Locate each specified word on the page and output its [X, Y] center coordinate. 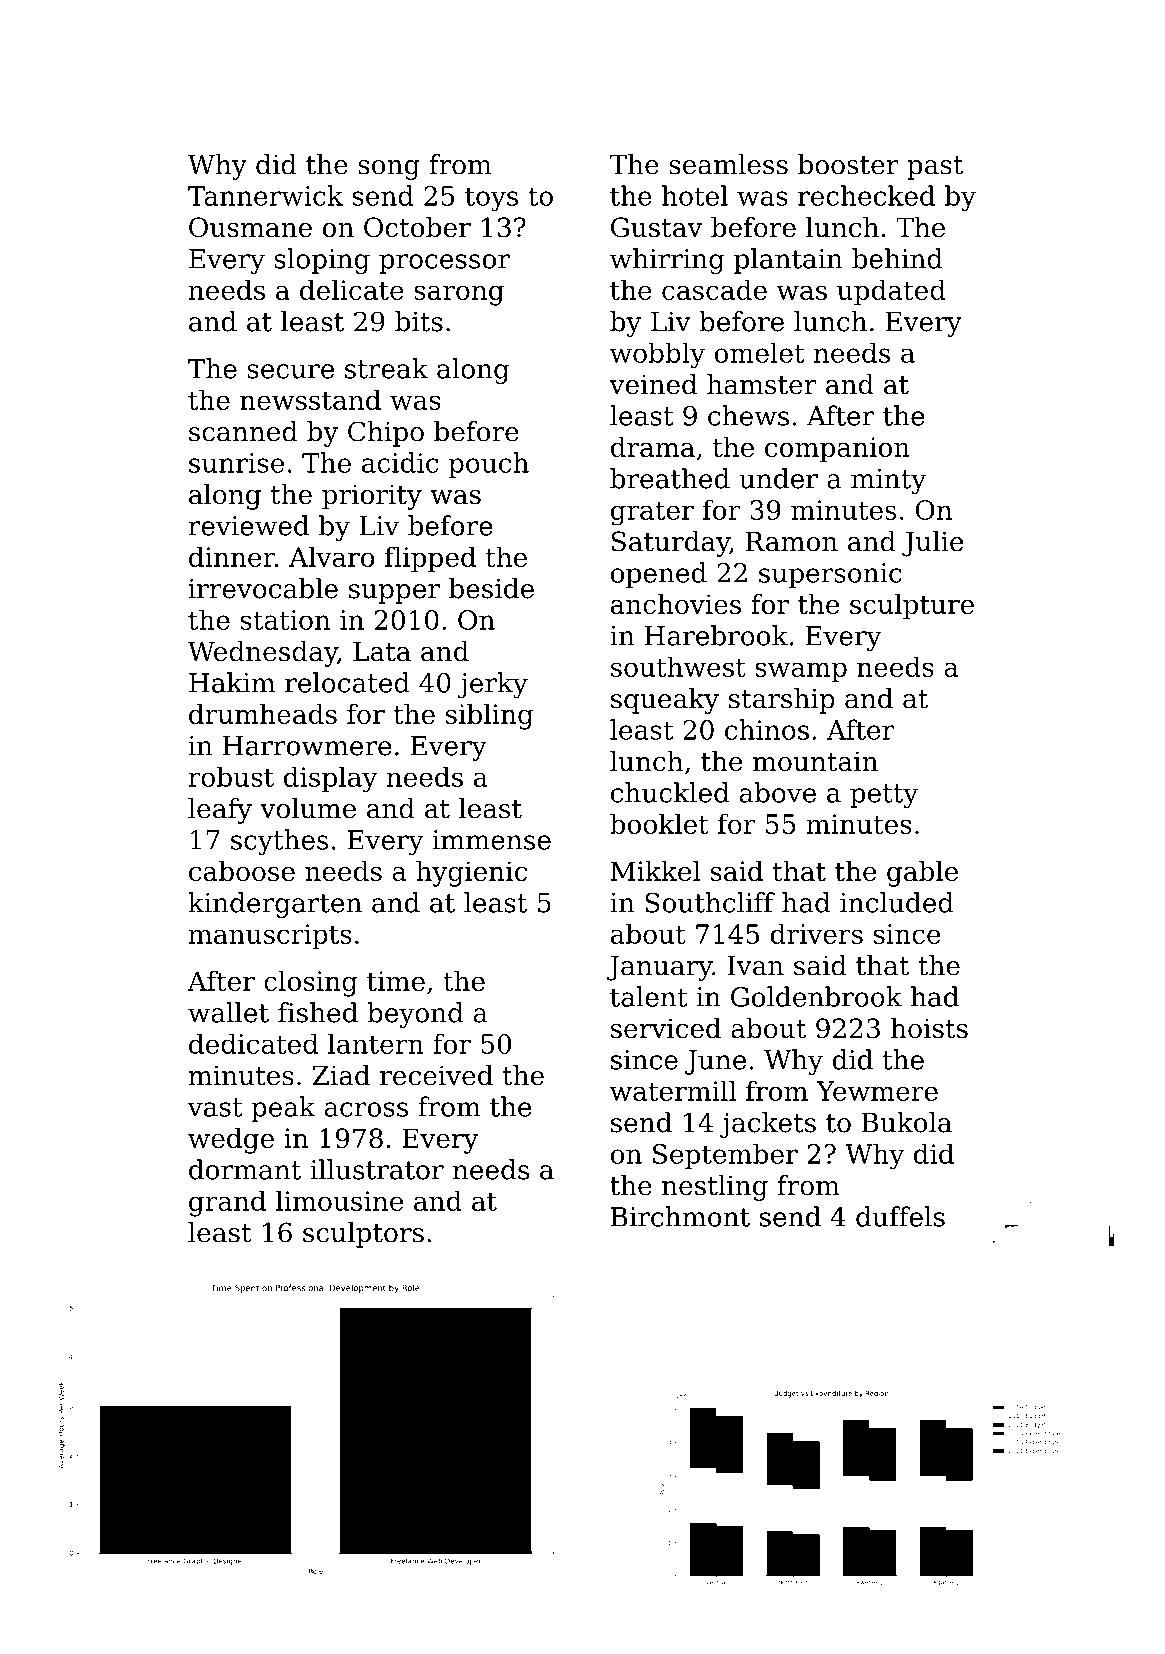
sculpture [912, 607]
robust [231, 776]
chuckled [670, 792]
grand [227, 1203]
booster [848, 164]
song [389, 170]
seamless [728, 164]
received [436, 1075]
